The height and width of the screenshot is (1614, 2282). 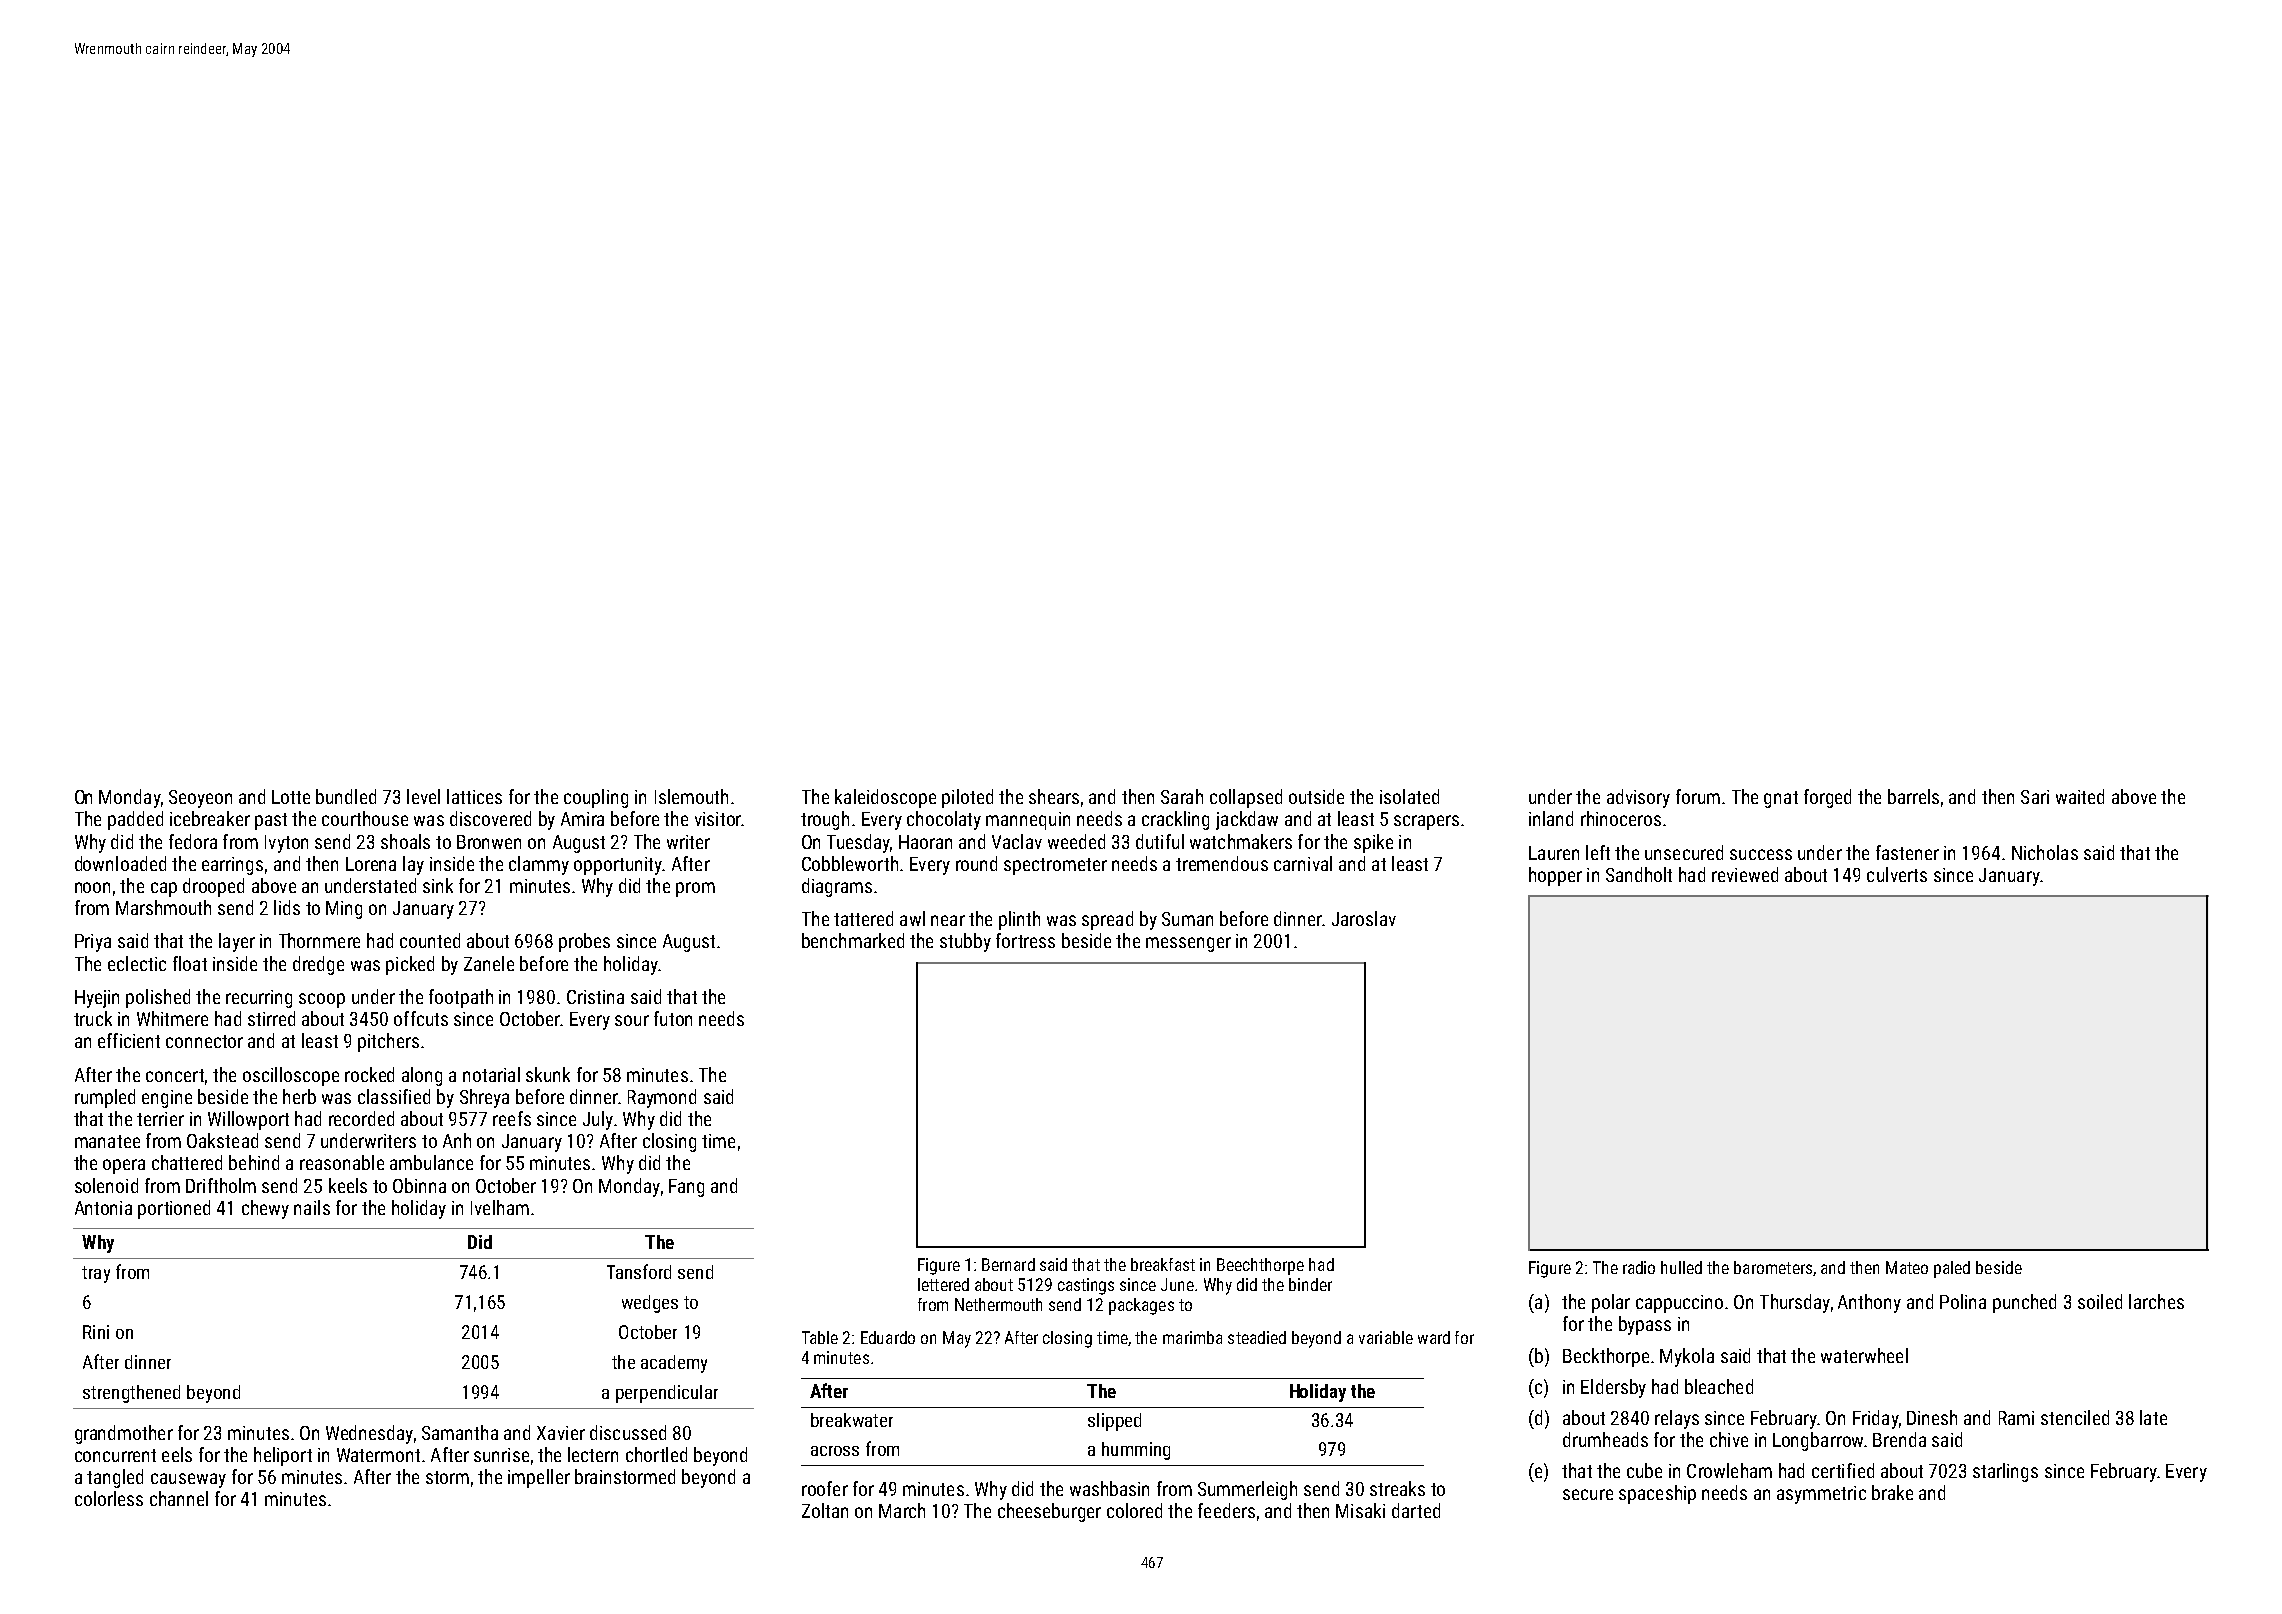 What do you see at coordinates (1054, 796) in the screenshot?
I see `shears` at bounding box center [1054, 796].
